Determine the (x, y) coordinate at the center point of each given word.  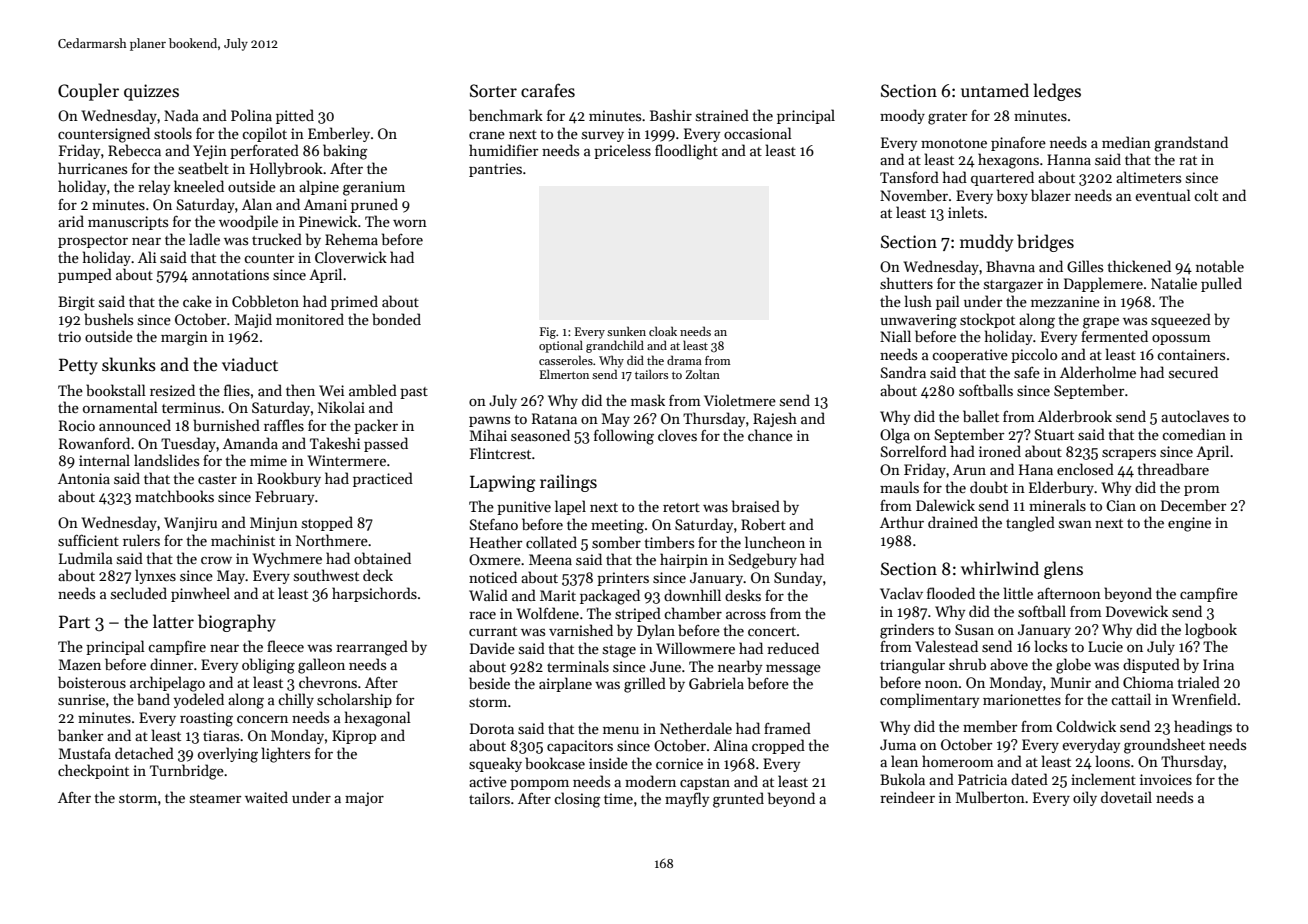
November (914, 195)
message (793, 670)
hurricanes (92, 168)
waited (266, 797)
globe (1073, 666)
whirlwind (1000, 568)
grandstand (1191, 144)
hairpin (684, 560)
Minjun (274, 524)
